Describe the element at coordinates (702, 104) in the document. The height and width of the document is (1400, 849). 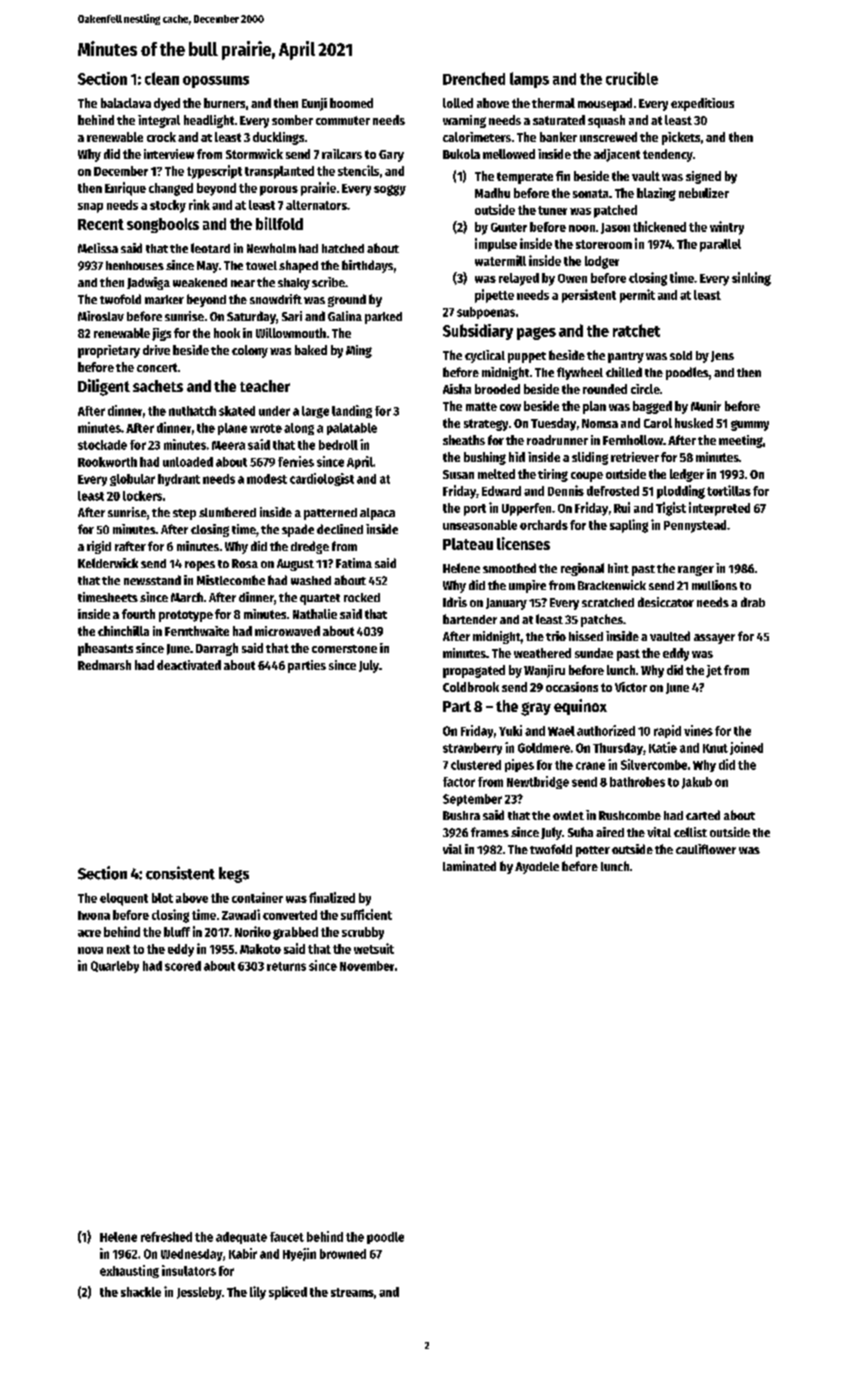
I see `expeditious` at that location.
